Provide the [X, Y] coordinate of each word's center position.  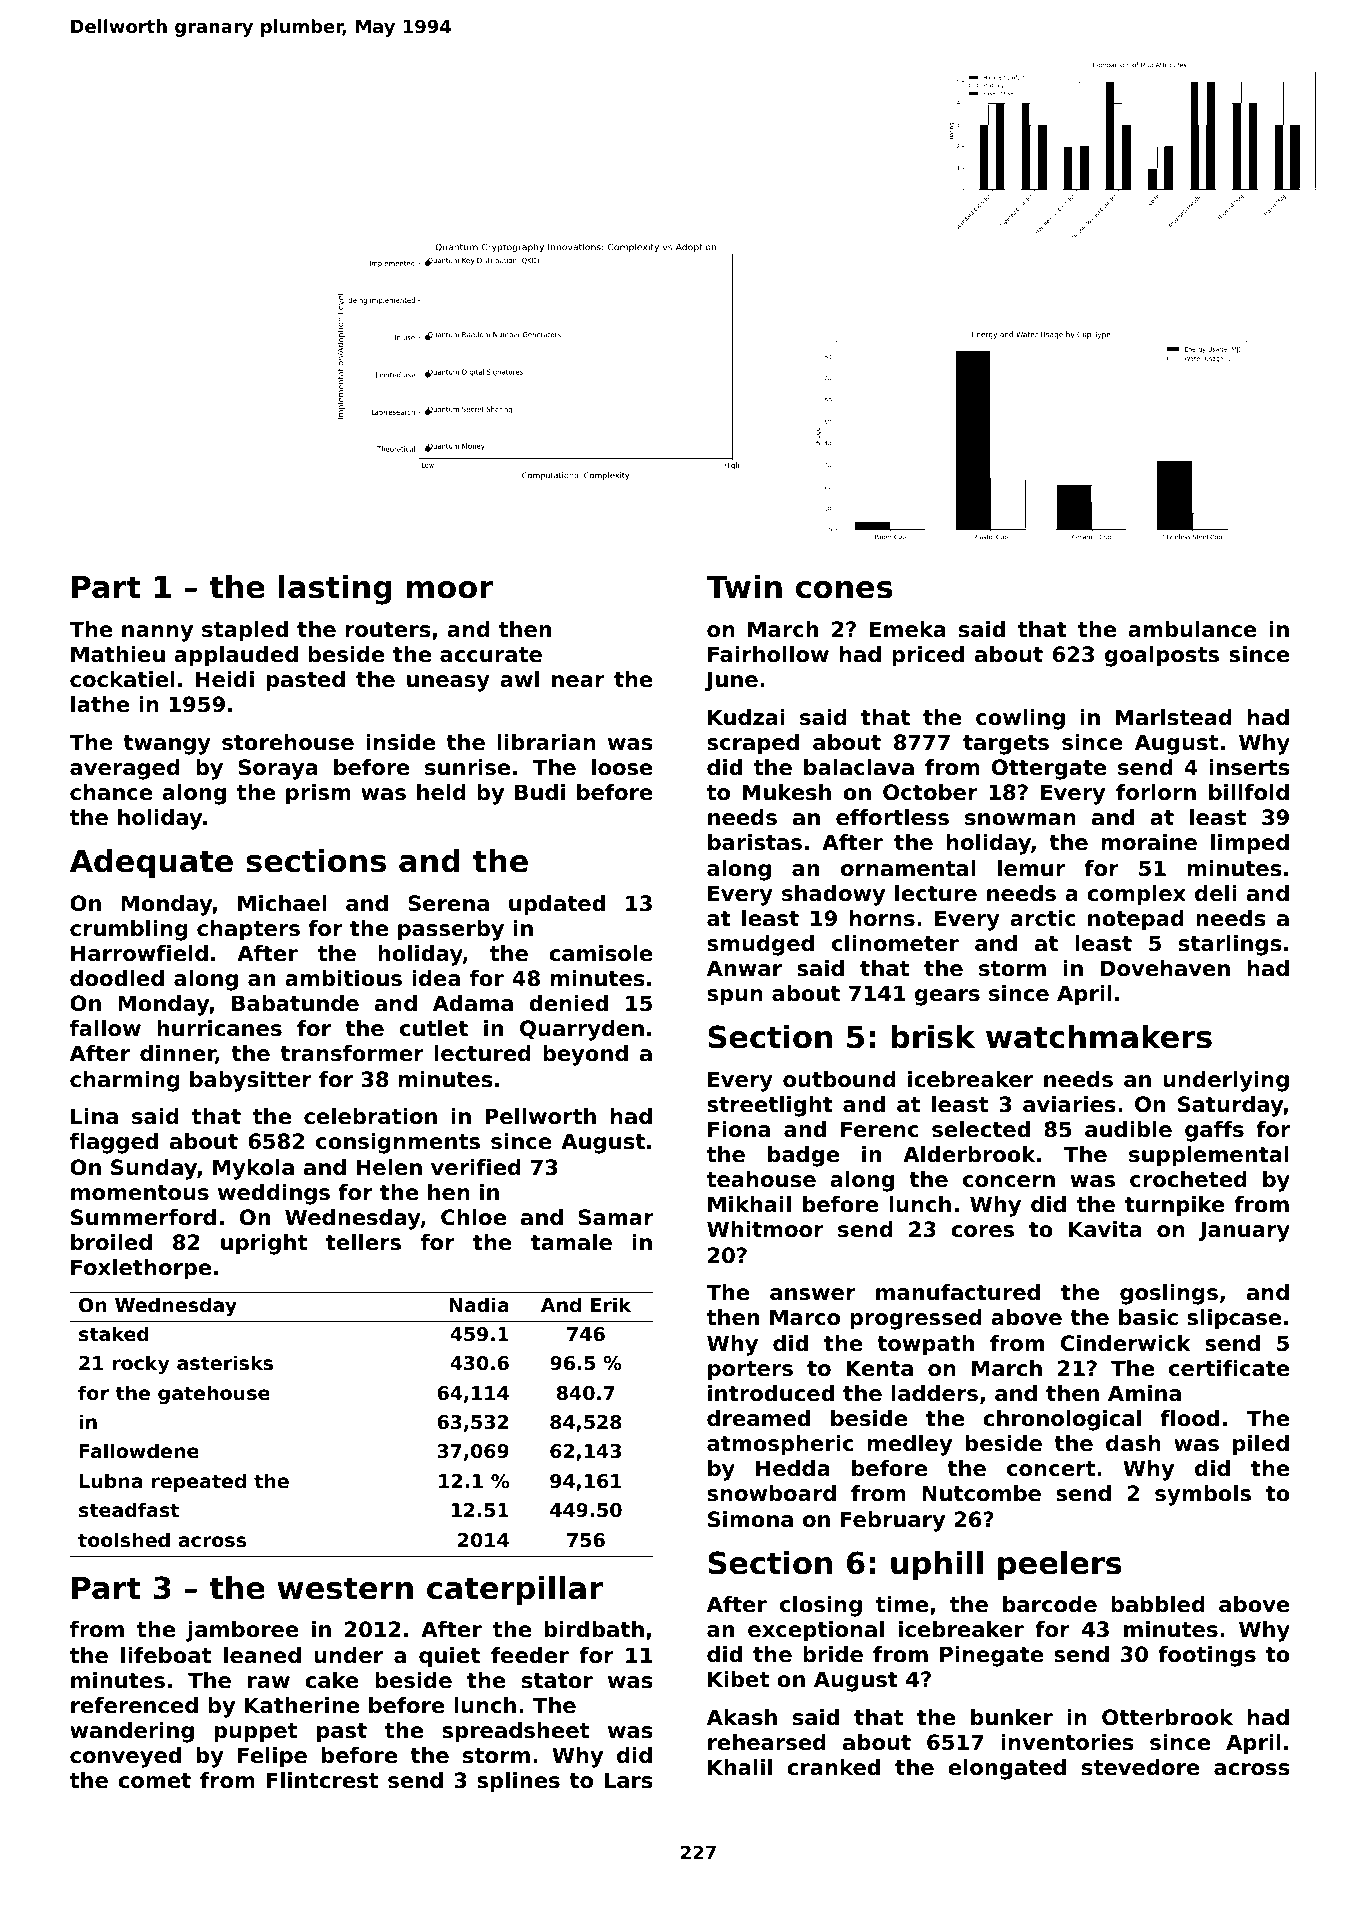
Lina [94, 1116]
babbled [1158, 1604]
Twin [744, 586]
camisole [601, 953]
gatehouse [214, 1394]
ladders [935, 1393]
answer [813, 1294]
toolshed [124, 1540]
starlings [1230, 945]
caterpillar [515, 1591]
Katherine [302, 1705]
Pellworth [540, 1116]
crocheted [1188, 1179]
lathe [100, 704]
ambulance [1192, 629]
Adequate [151, 864]
